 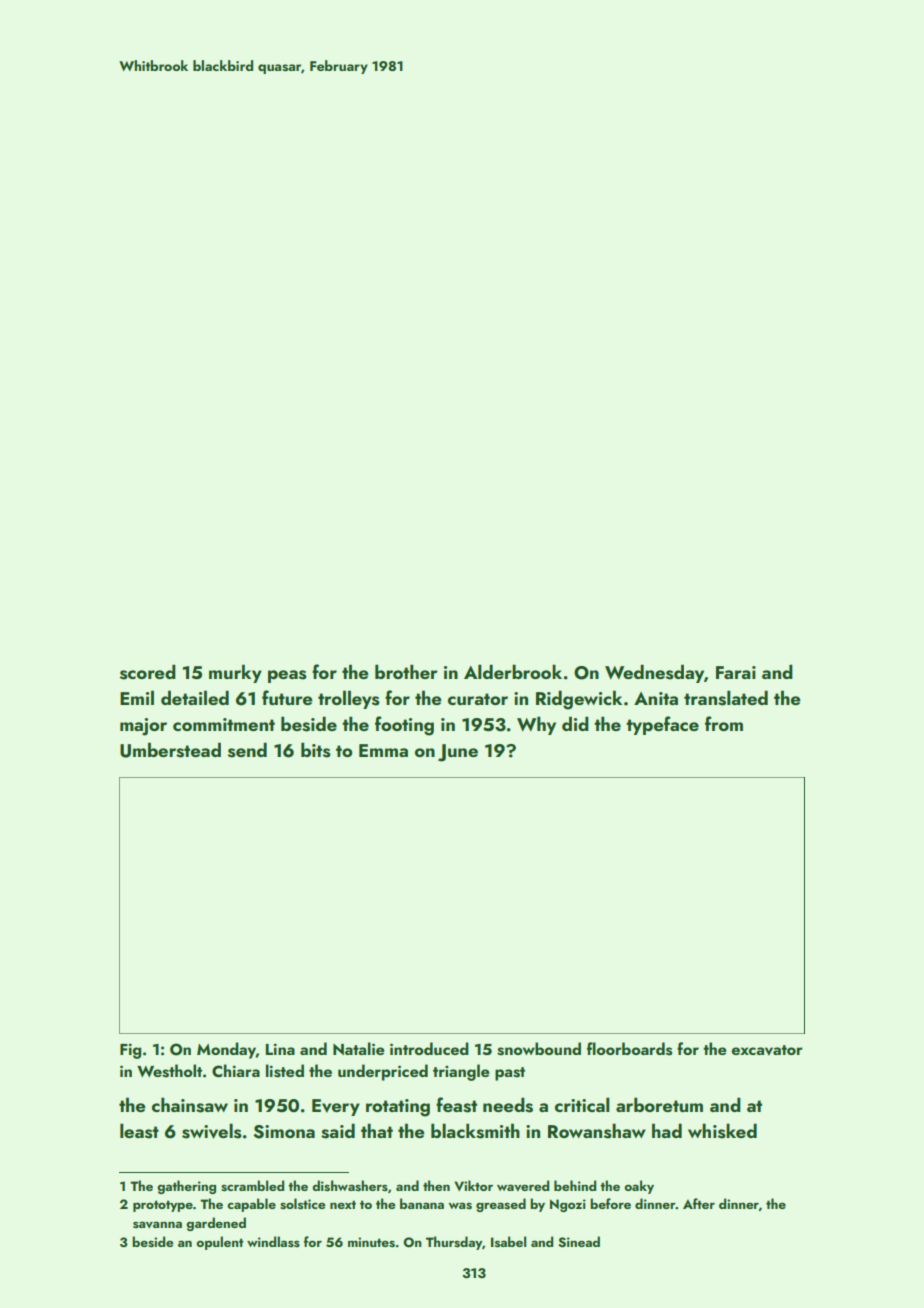 What do you see at coordinates (383, 1072) in the screenshot?
I see `underpriced` at bounding box center [383, 1072].
